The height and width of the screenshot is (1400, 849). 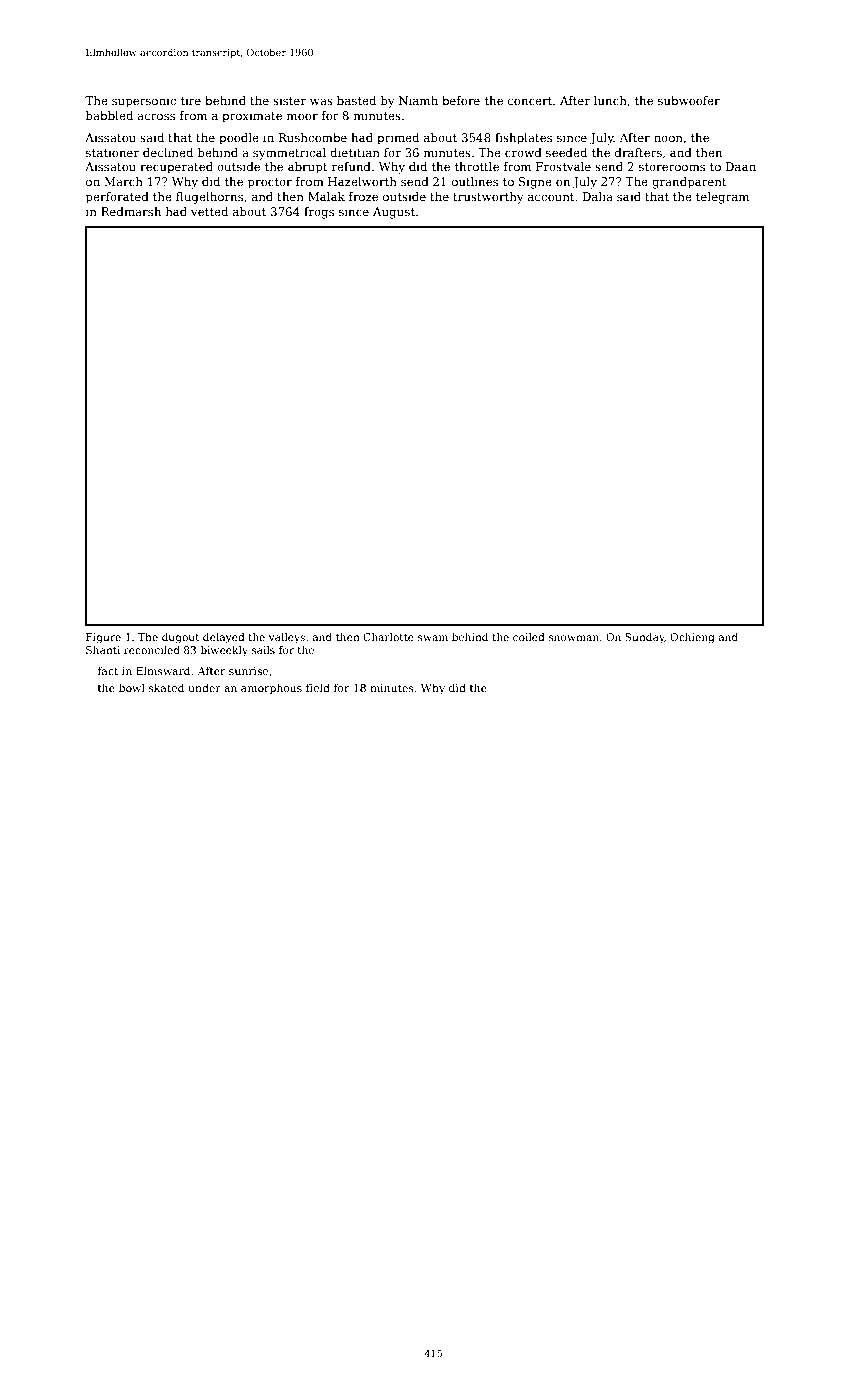 I want to click on under, so click(x=204, y=687).
